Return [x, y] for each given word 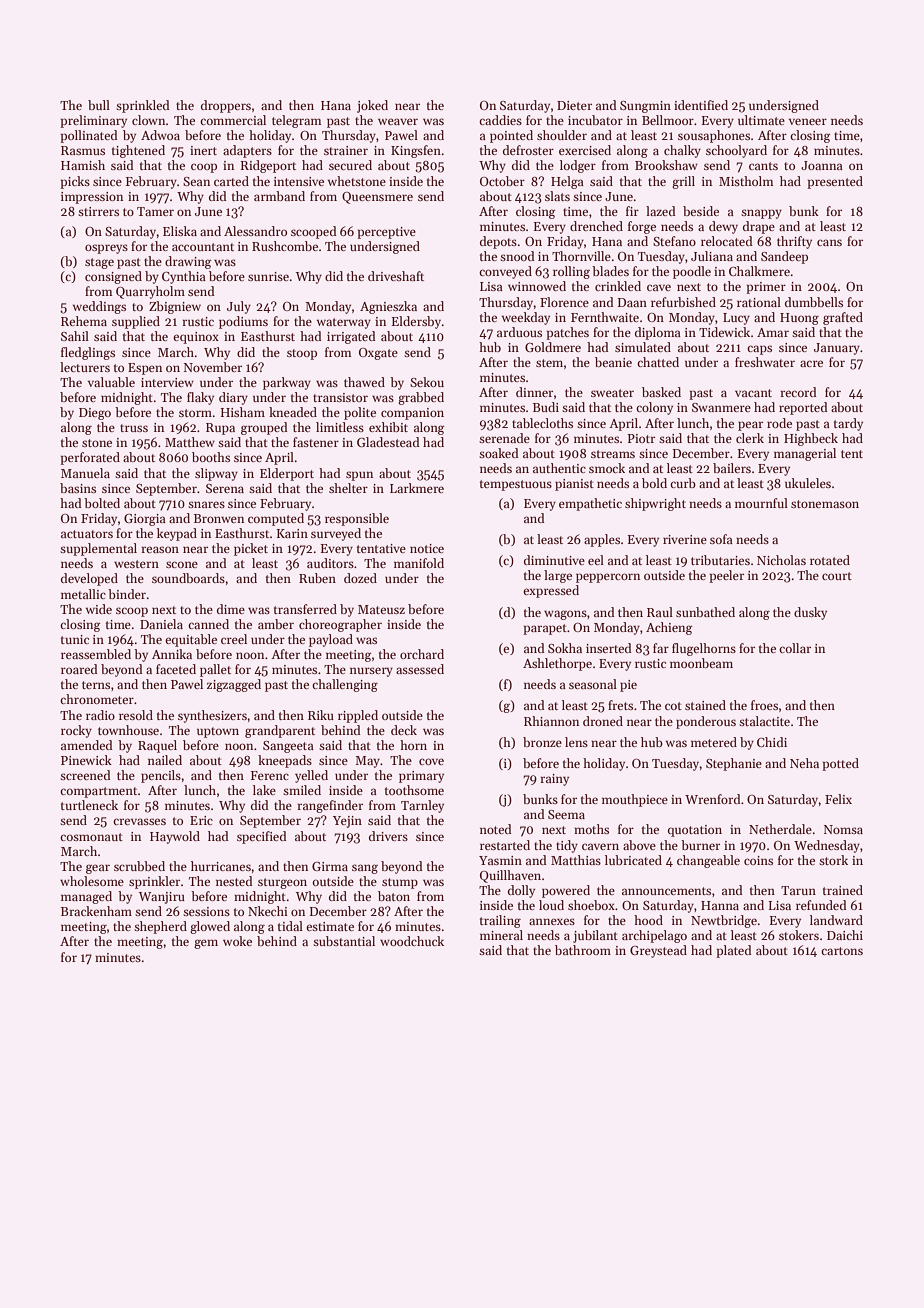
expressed [551, 591]
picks [75, 182]
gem [206, 944]
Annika [172, 654]
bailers [732, 468]
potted [840, 764]
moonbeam [701, 663]
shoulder [562, 135]
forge [642, 227]
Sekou [427, 382]
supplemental [98, 549]
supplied [136, 322]
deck [404, 730]
